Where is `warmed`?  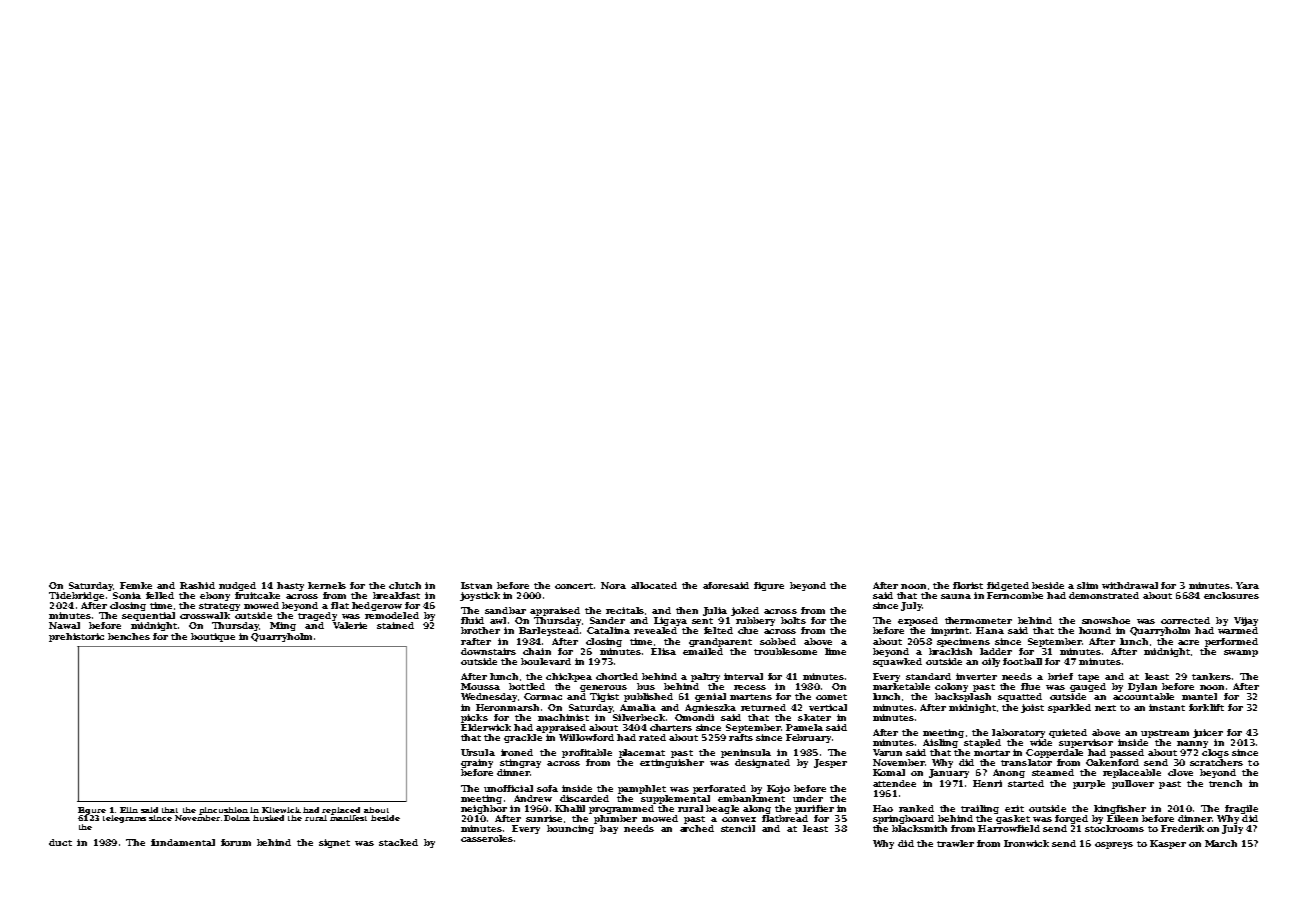
warmed is located at coordinates (1238, 630).
